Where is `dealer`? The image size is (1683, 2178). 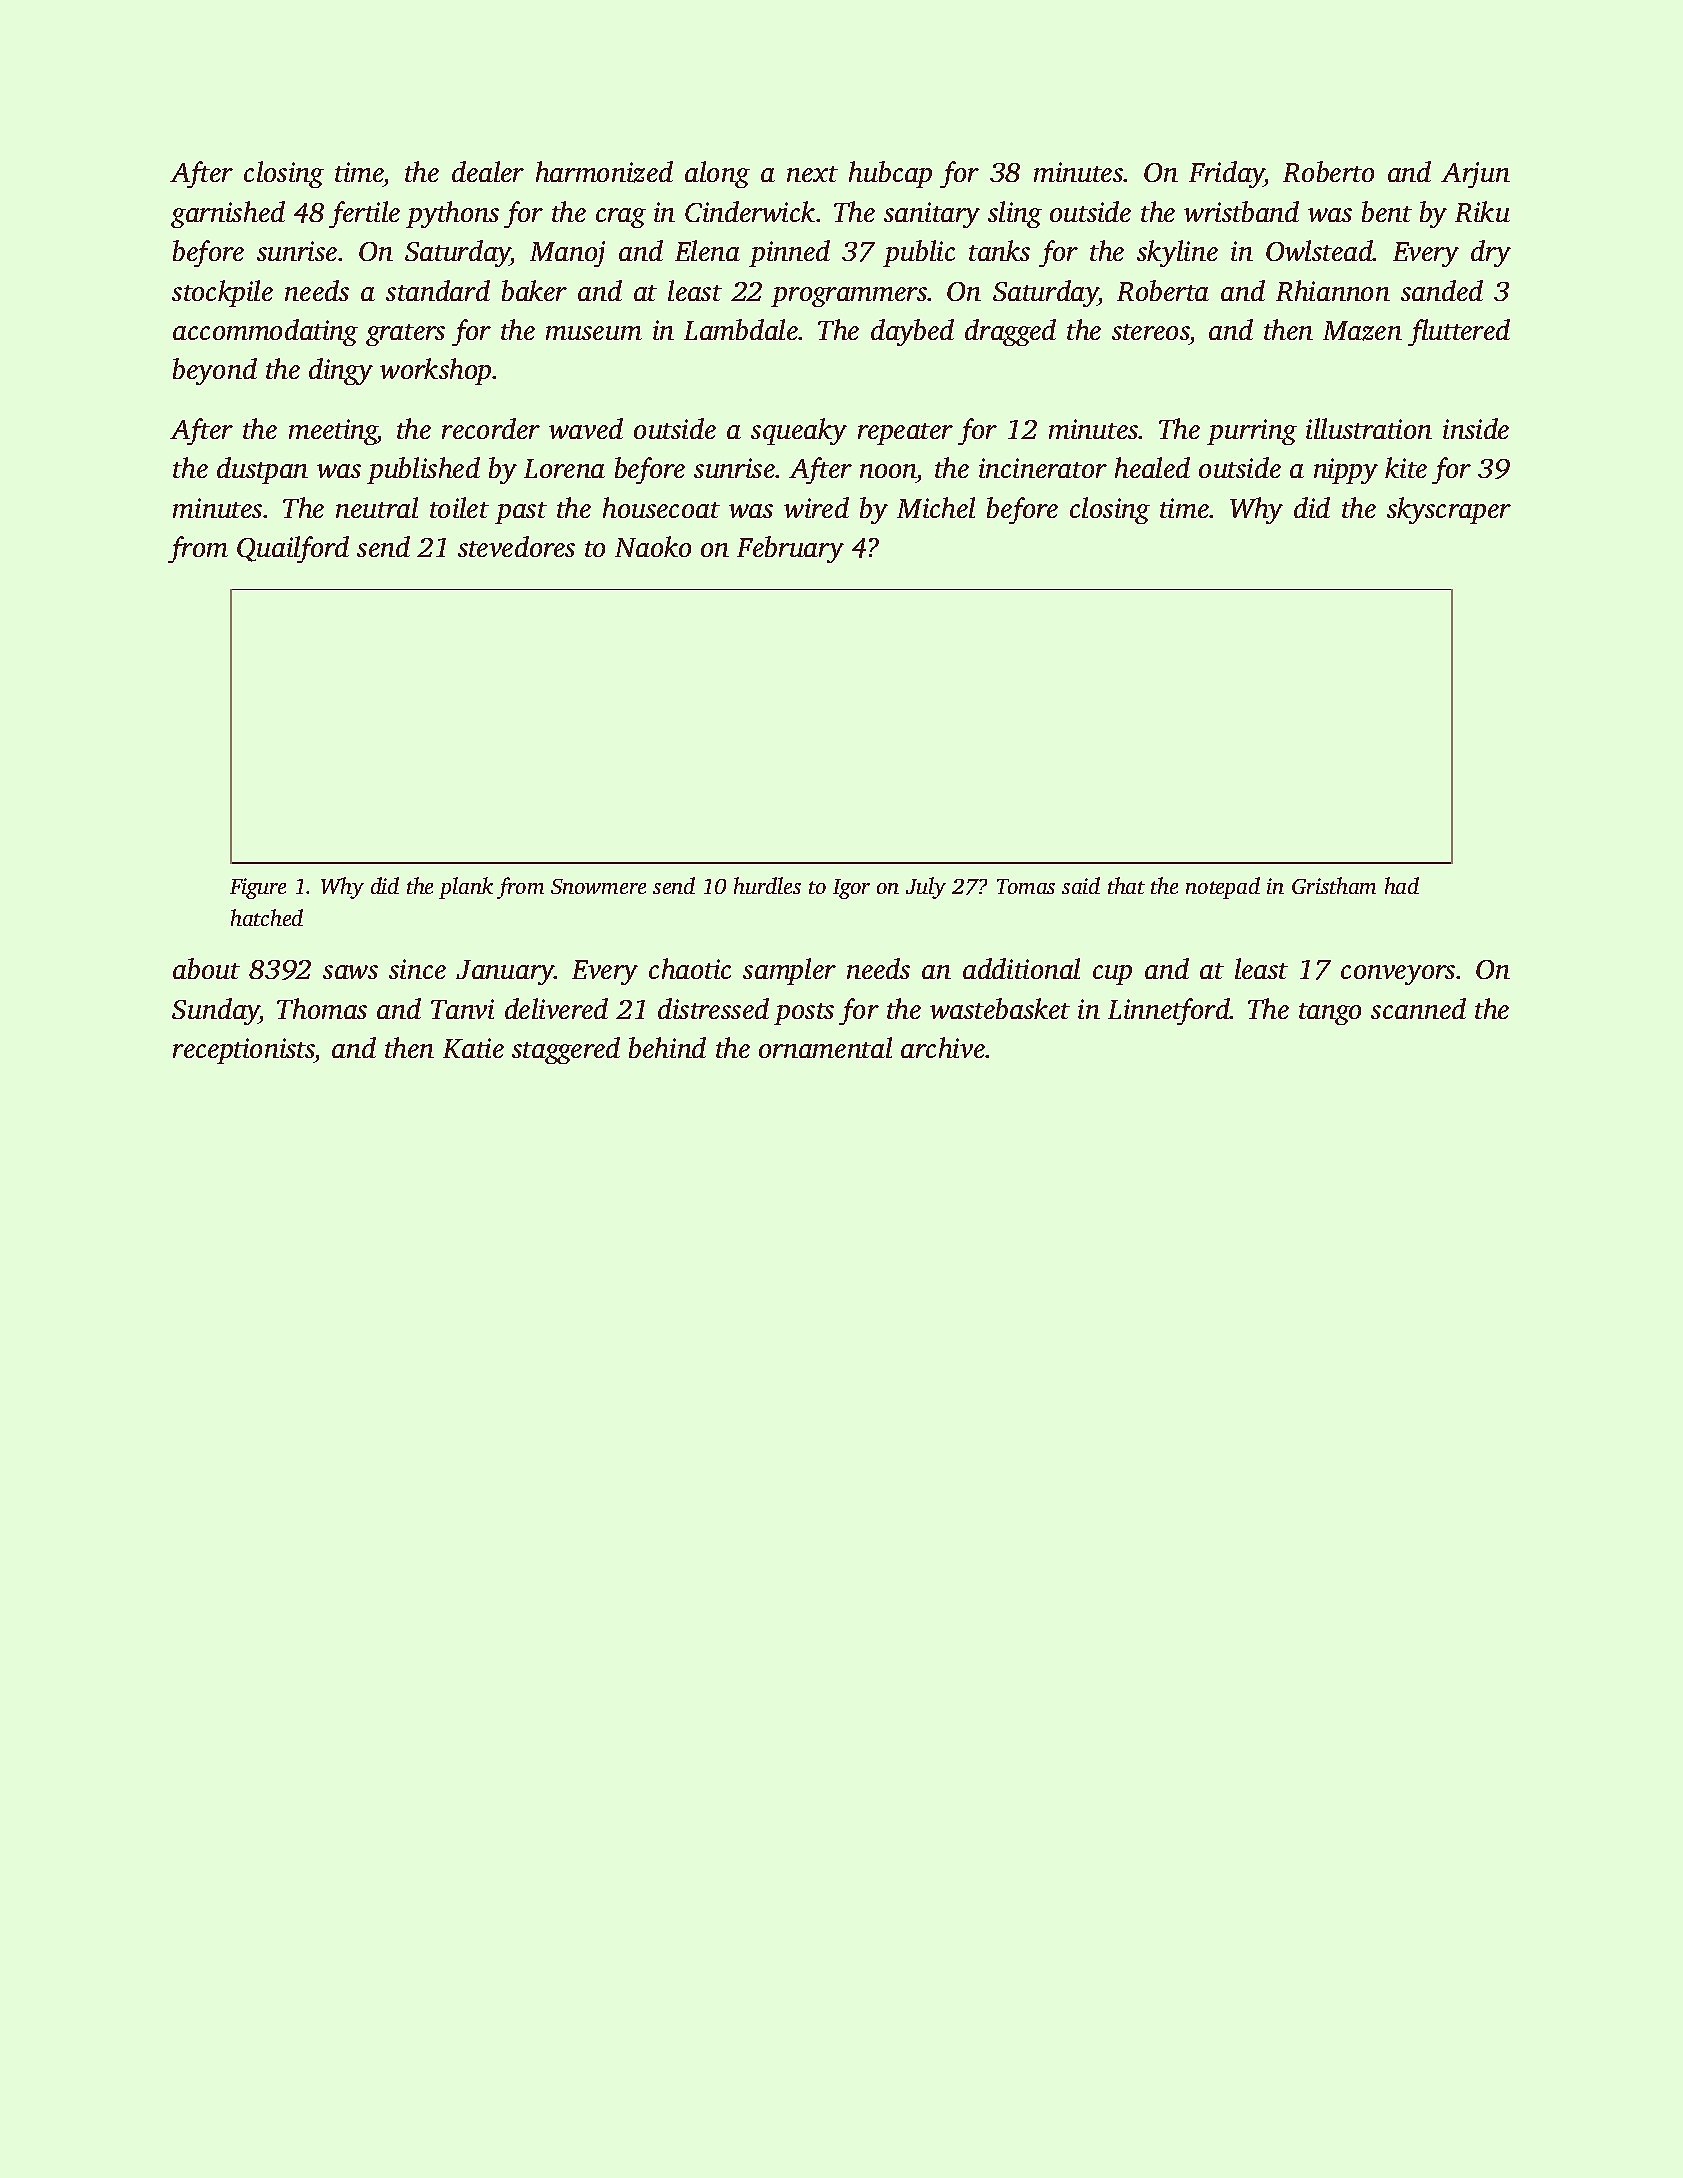 dealer is located at coordinates (488, 171).
